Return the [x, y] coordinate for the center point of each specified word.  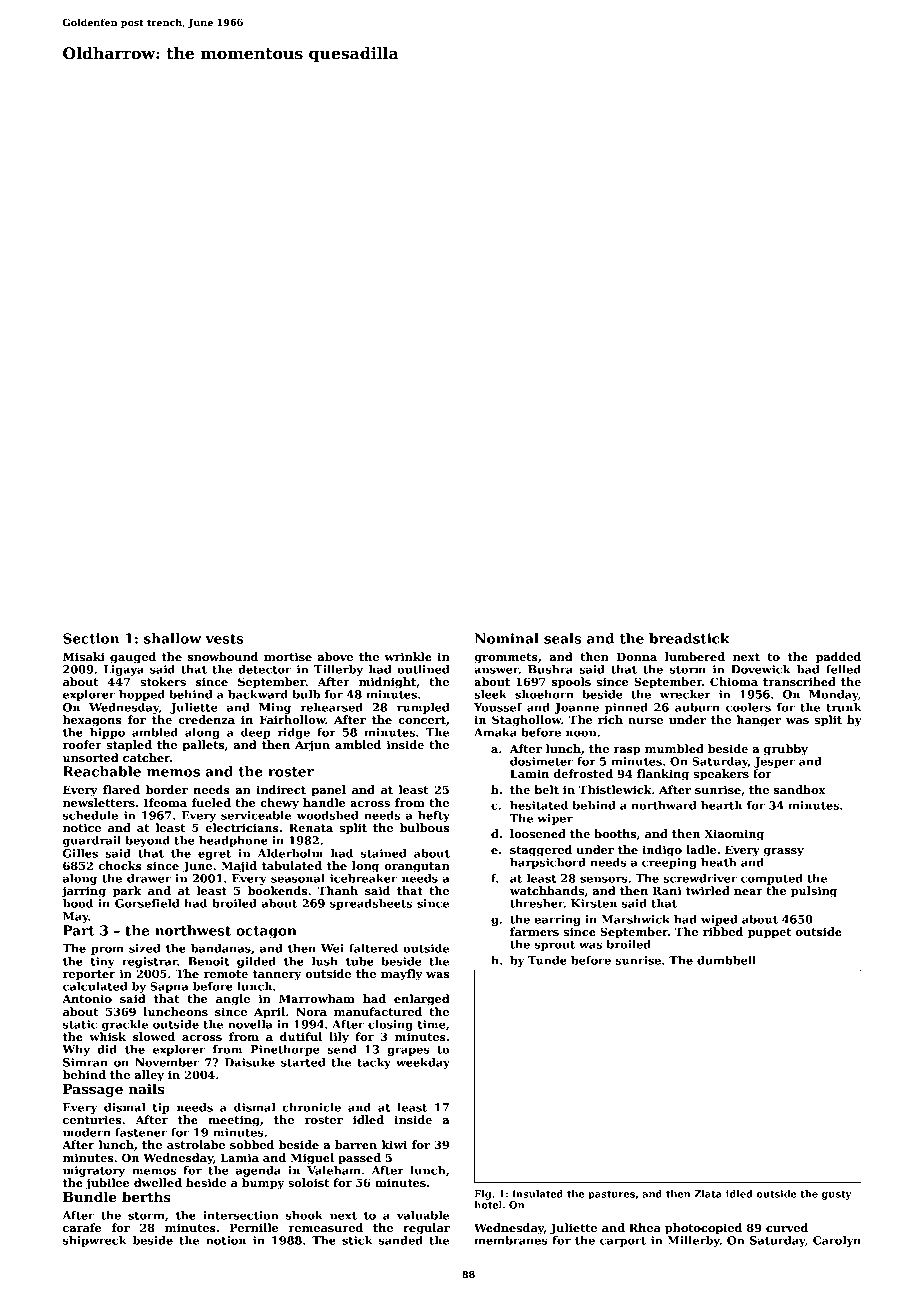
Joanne [577, 708]
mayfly [402, 975]
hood [78, 903]
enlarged [422, 1000]
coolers [748, 707]
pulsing [814, 892]
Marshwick [635, 919]
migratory [94, 1171]
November [167, 1062]
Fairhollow [293, 719]
